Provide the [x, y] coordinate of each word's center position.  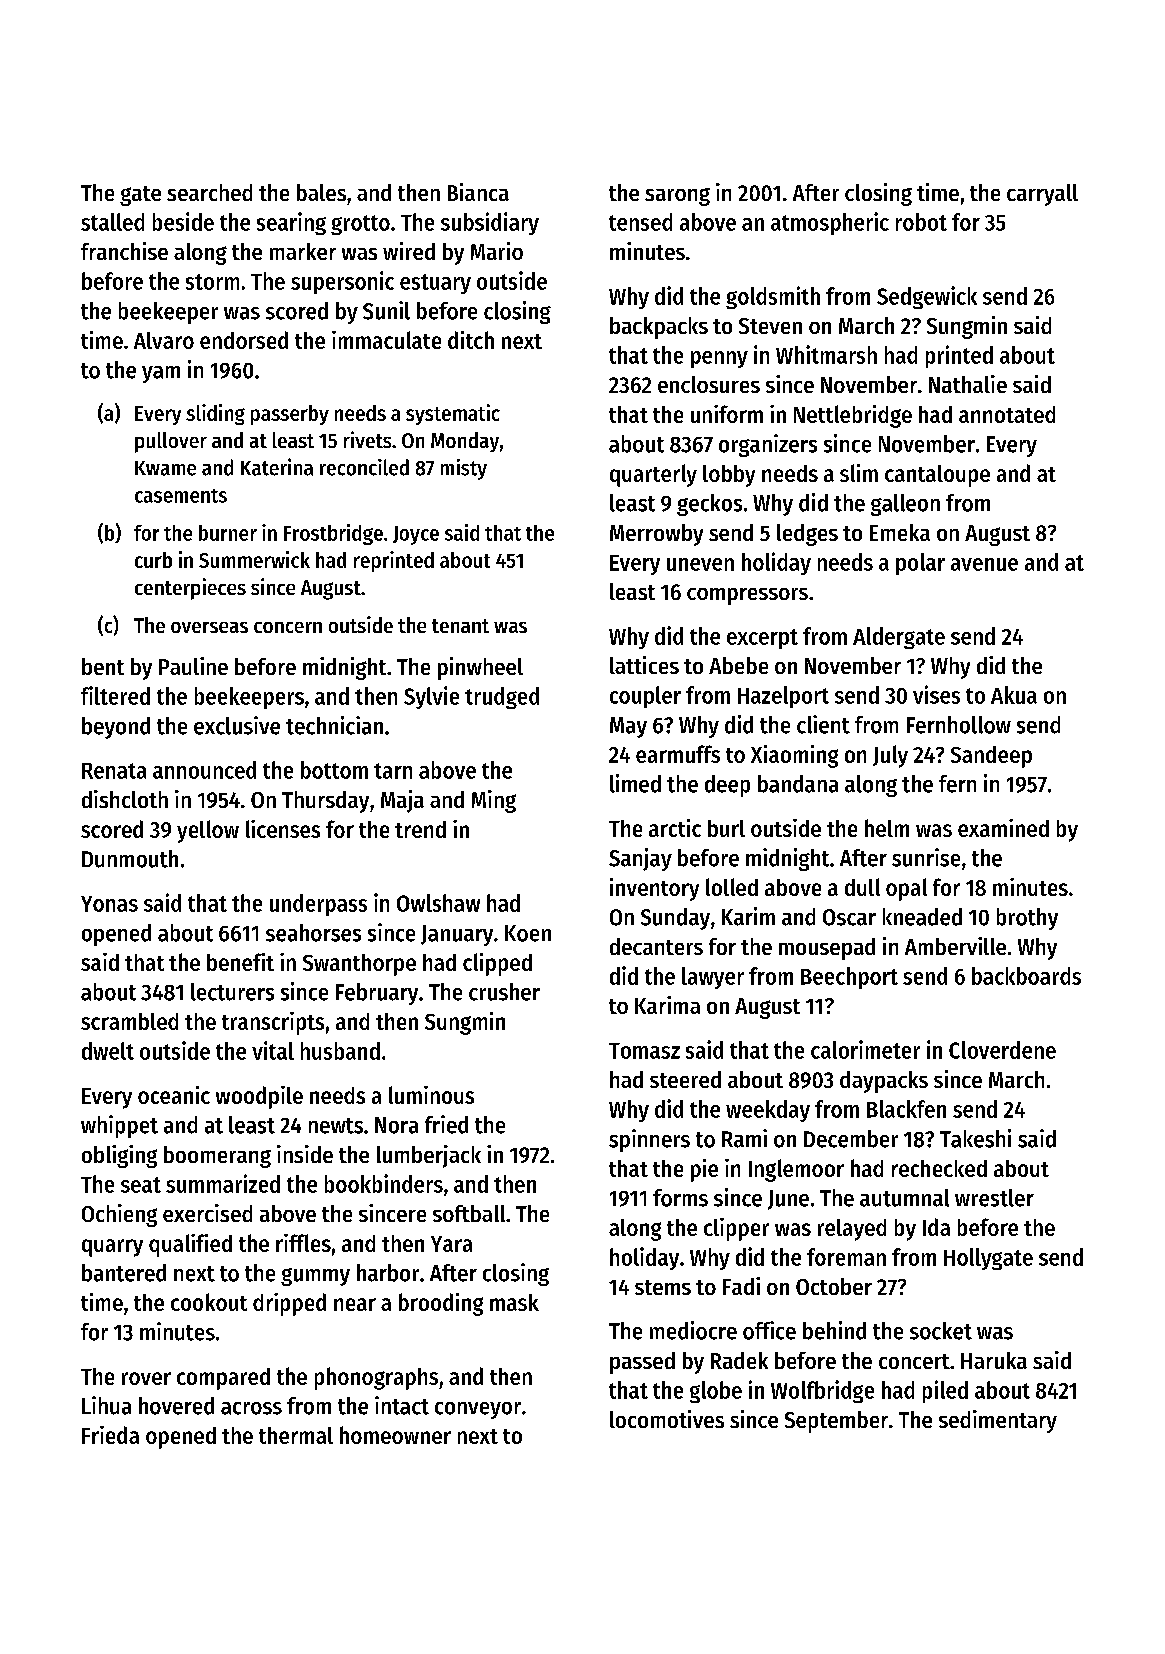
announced [204, 770]
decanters [656, 946]
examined [1003, 828]
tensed [640, 222]
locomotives [667, 1419]
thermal [296, 1435]
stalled [112, 222]
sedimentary [998, 1421]
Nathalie [968, 384]
